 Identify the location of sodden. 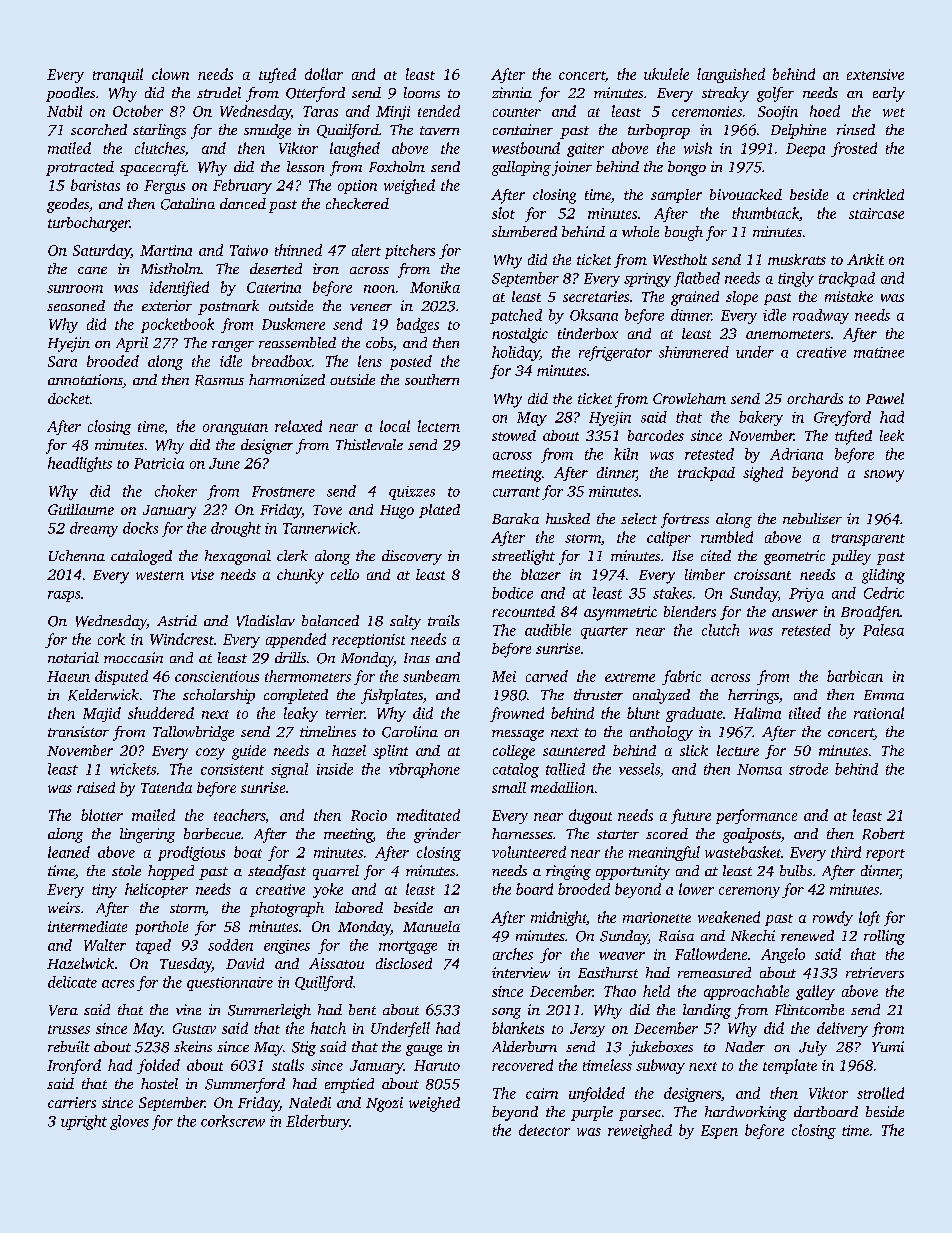
(230, 945).
